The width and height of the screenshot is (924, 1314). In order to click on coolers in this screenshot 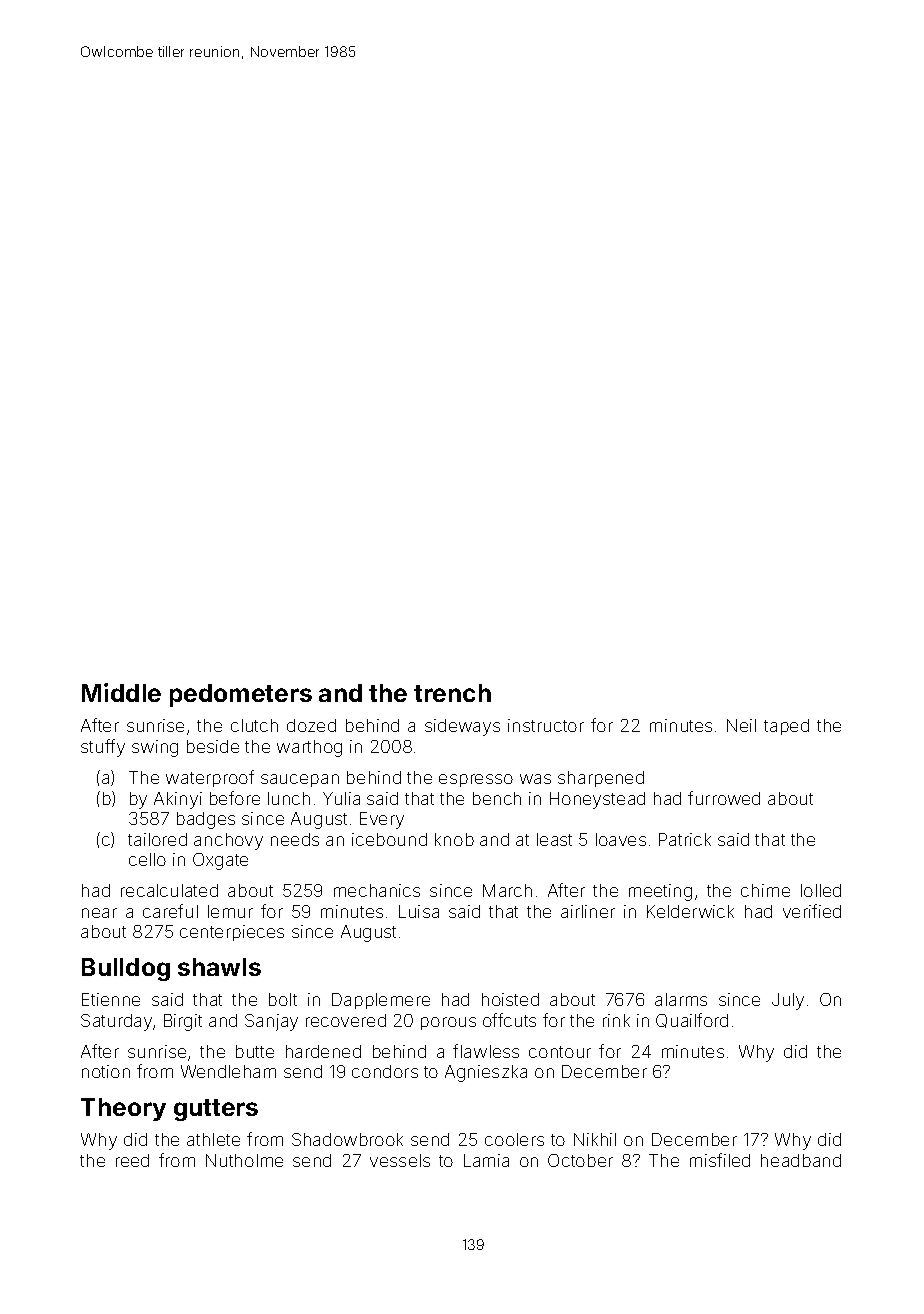, I will do `click(514, 1139)`.
